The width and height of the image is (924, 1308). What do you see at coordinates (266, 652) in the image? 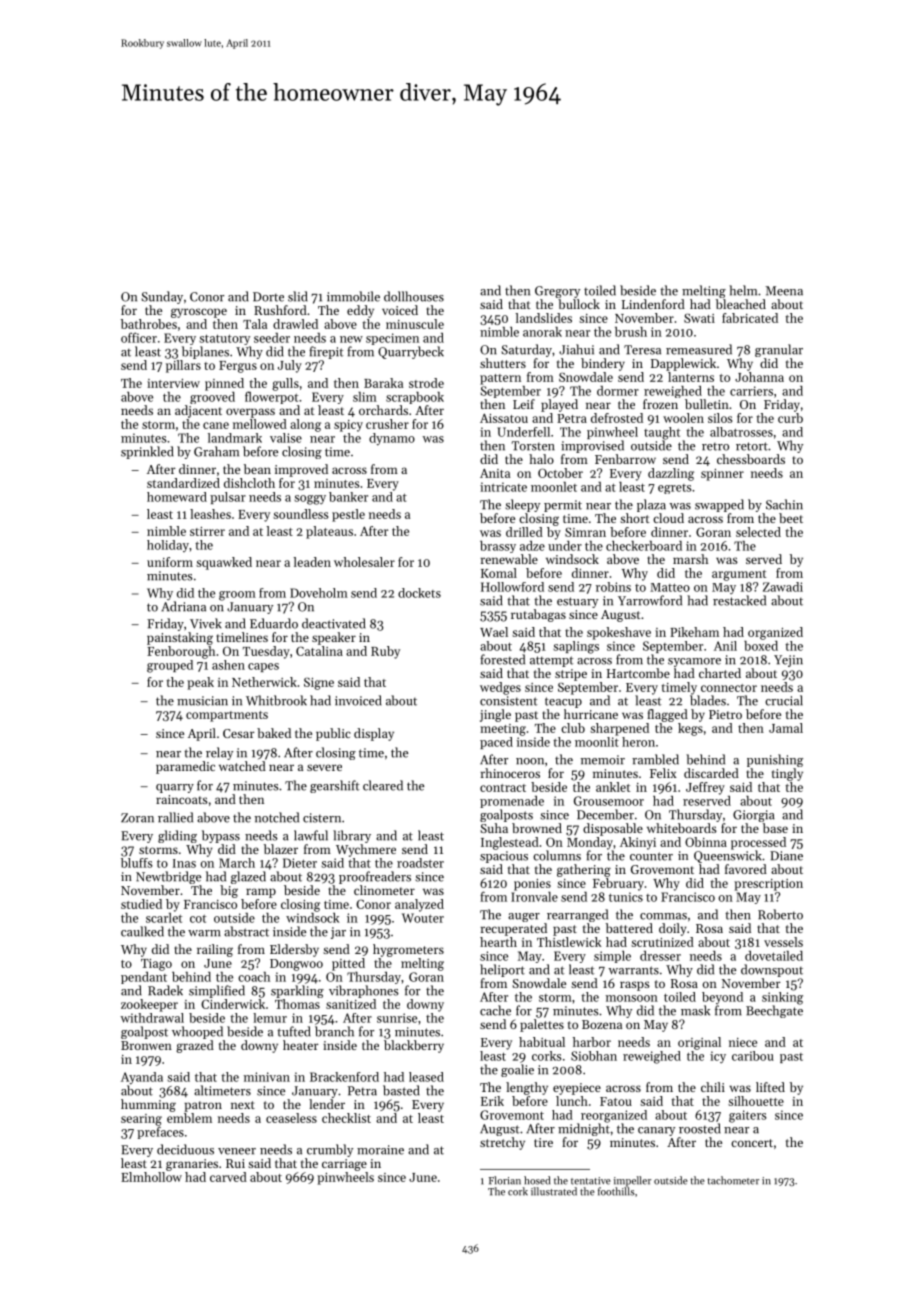
I see `Tuesday` at bounding box center [266, 652].
